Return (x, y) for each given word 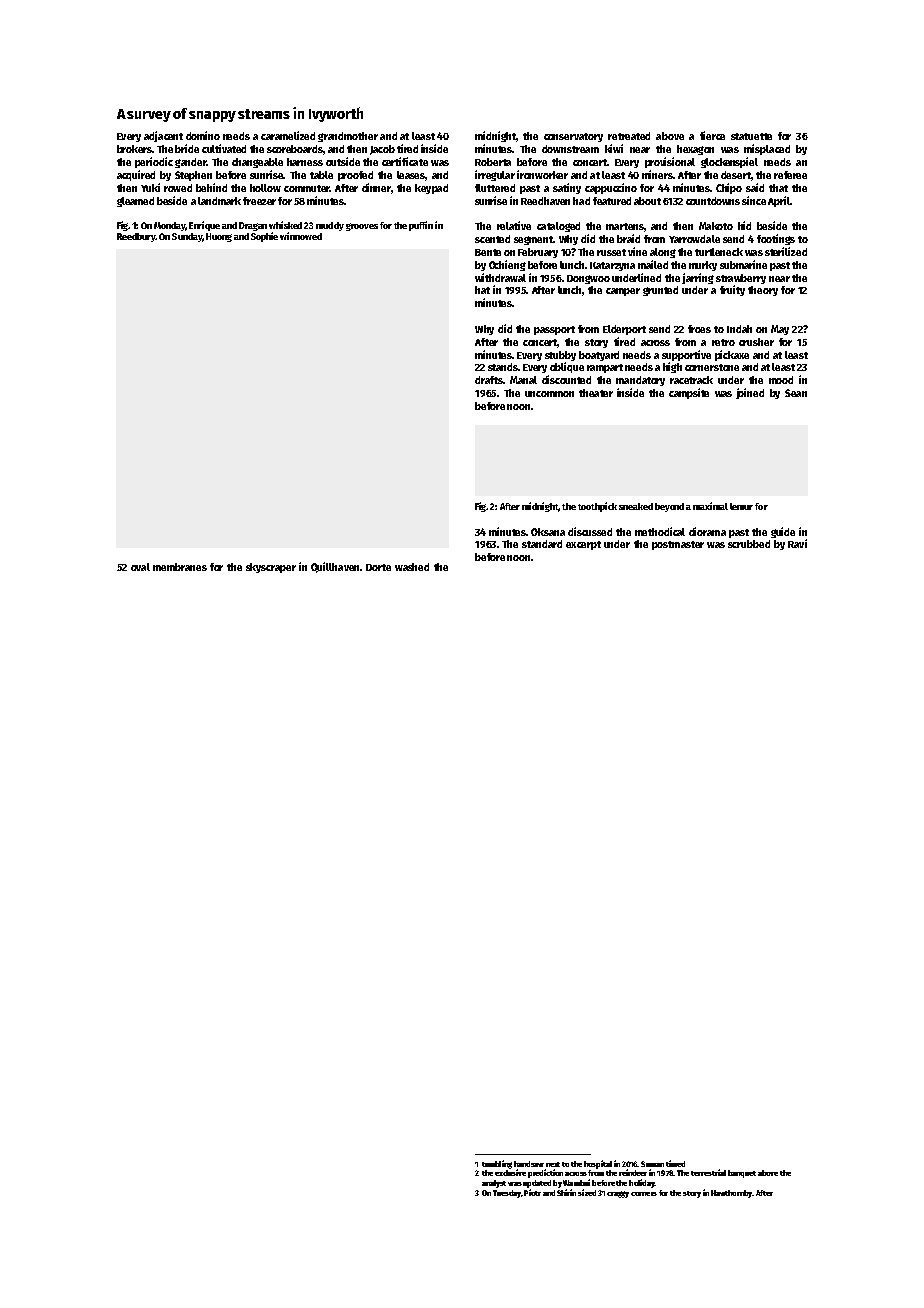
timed (675, 1163)
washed (412, 567)
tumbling (497, 1164)
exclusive (510, 1172)
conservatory (573, 137)
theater (596, 393)
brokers (134, 149)
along (663, 253)
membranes (180, 567)
